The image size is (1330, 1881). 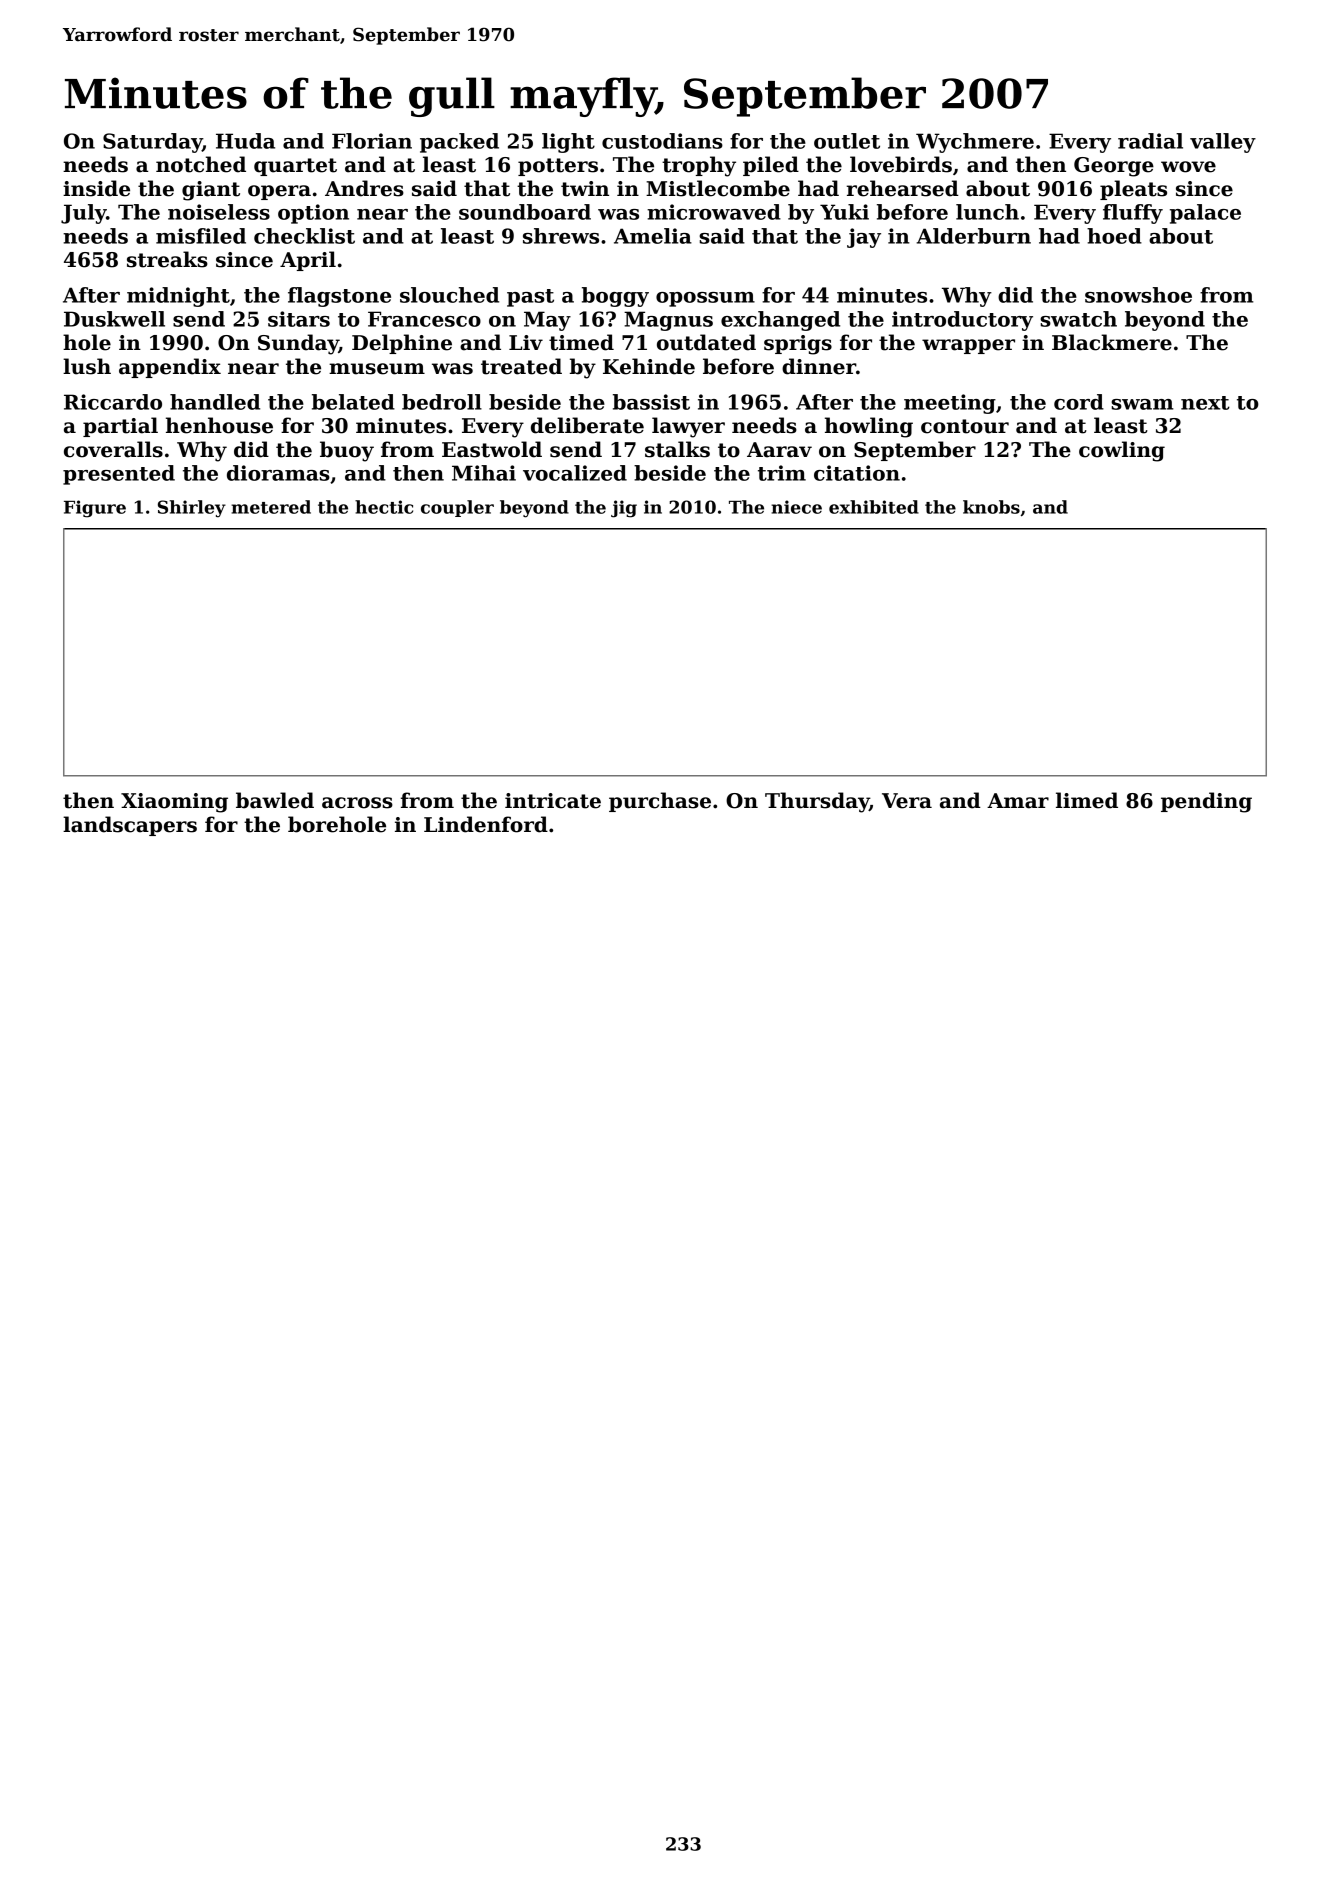 What do you see at coordinates (219, 212) in the document?
I see `noiseless` at bounding box center [219, 212].
